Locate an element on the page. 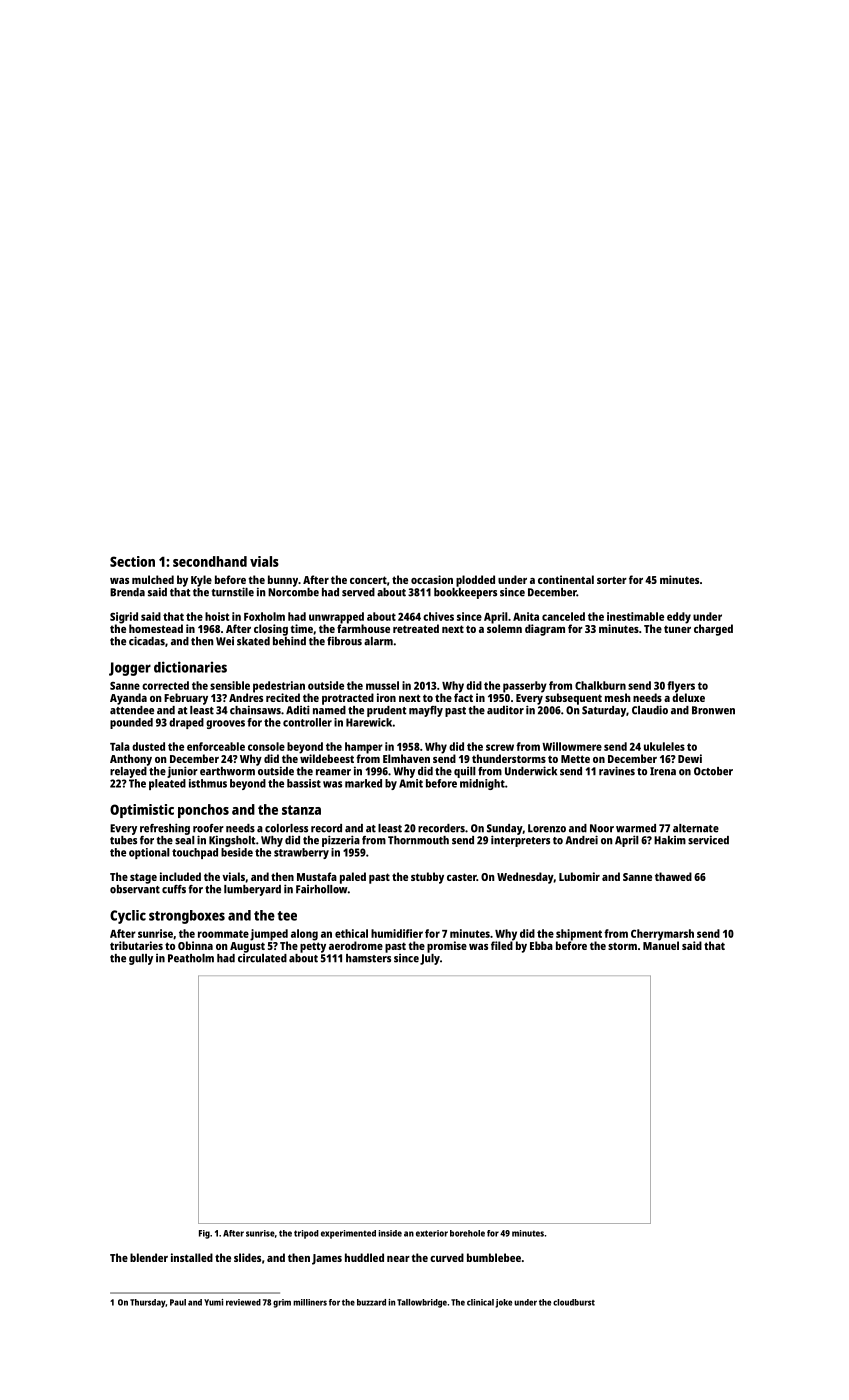 The height and width of the document is (1400, 849). Section is located at coordinates (132, 561).
